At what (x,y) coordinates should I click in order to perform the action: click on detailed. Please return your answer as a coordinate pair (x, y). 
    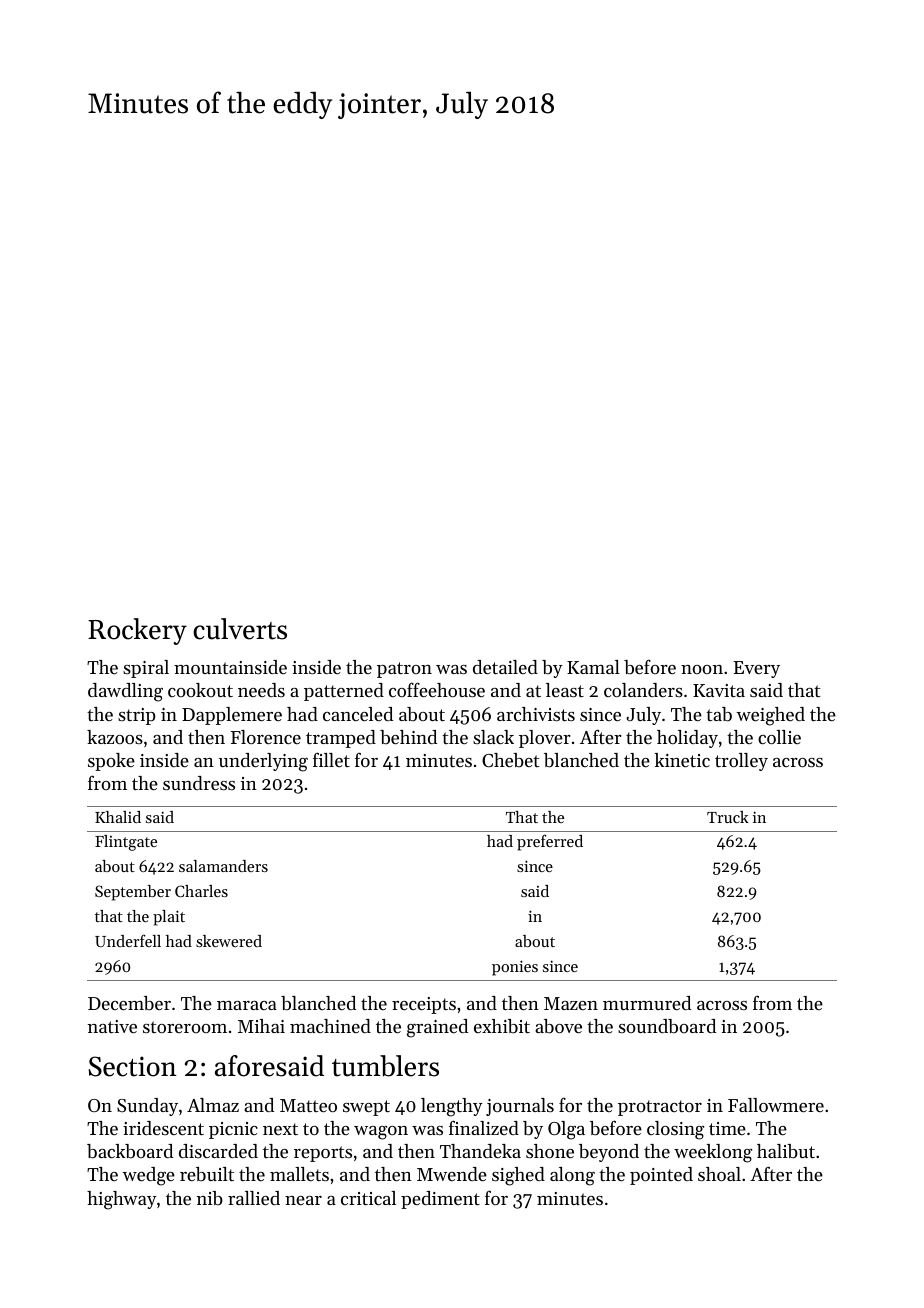
    Looking at the image, I should click on (505, 667).
